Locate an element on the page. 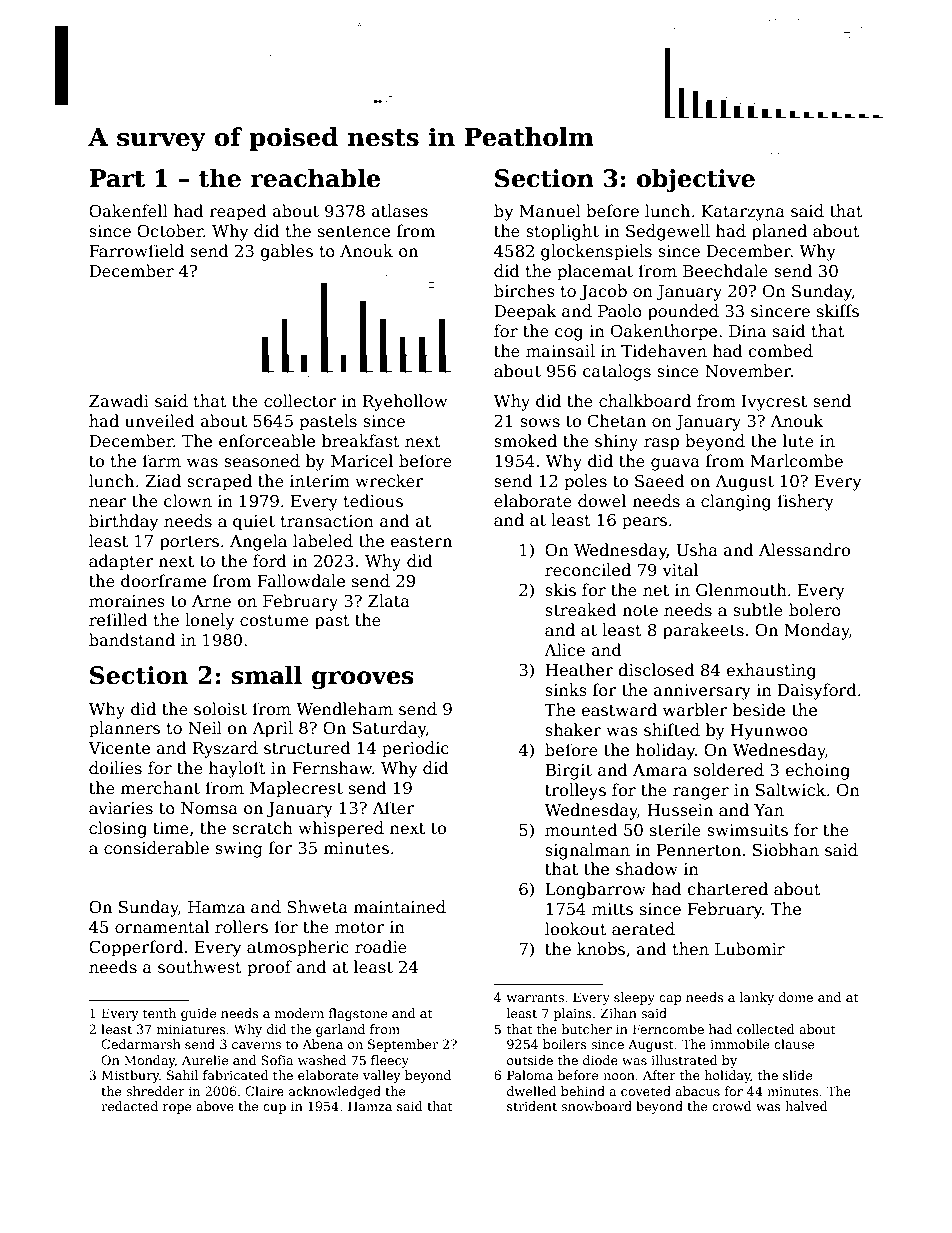  Ryehollow is located at coordinates (405, 402).
